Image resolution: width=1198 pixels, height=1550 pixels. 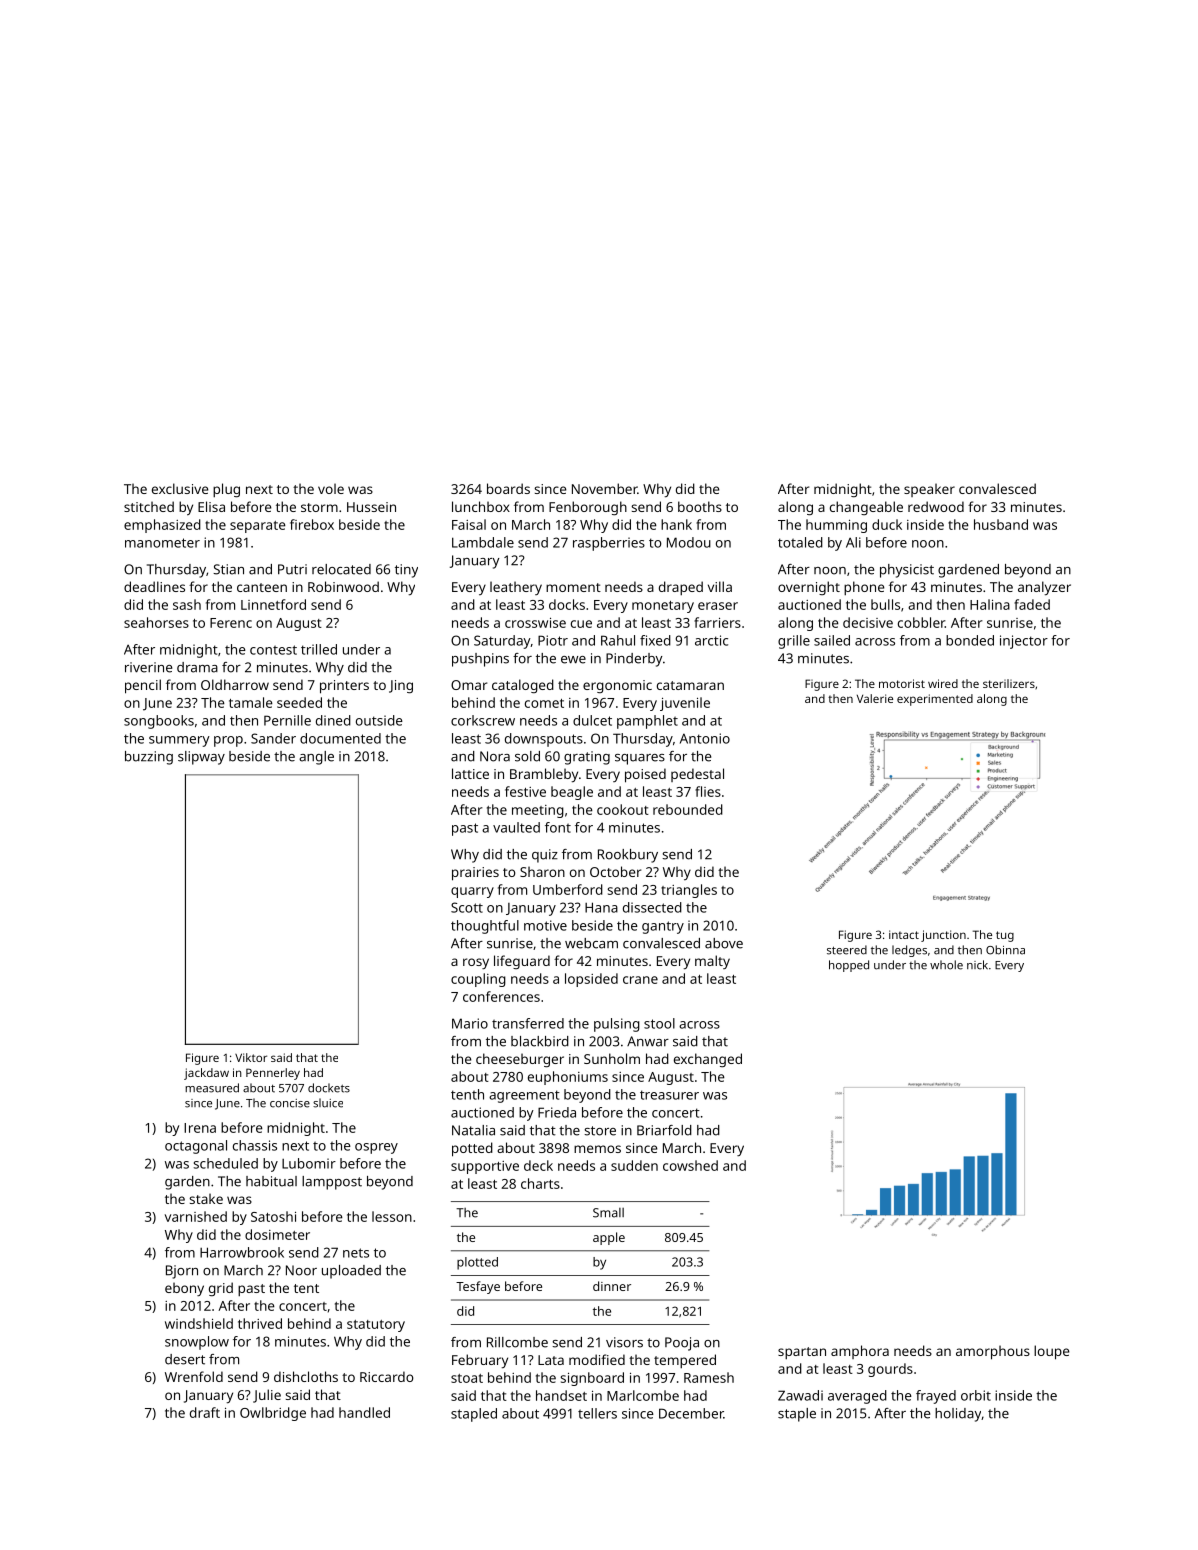 I want to click on loupe, so click(x=1051, y=1352).
